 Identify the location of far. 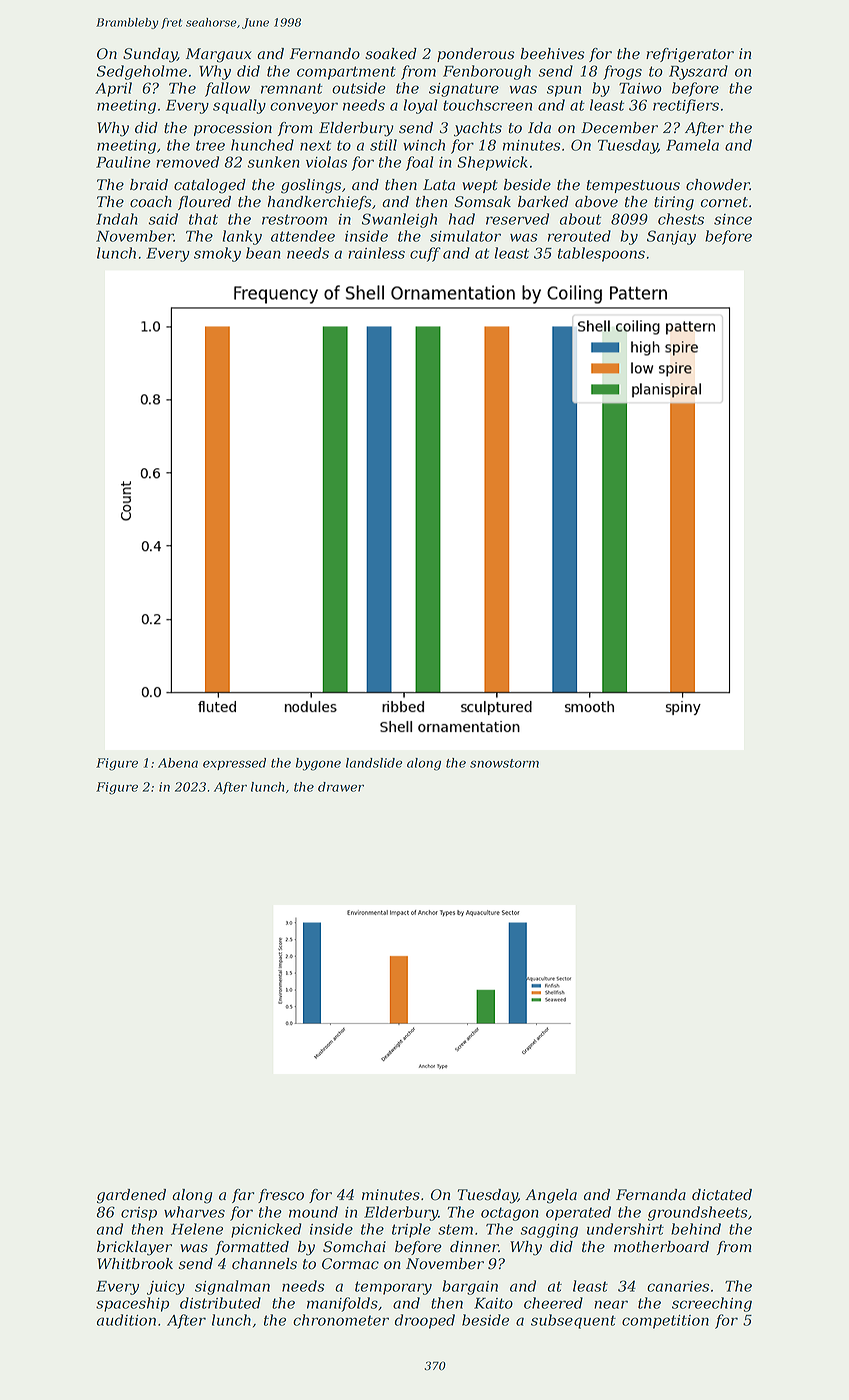
(243, 1196).
